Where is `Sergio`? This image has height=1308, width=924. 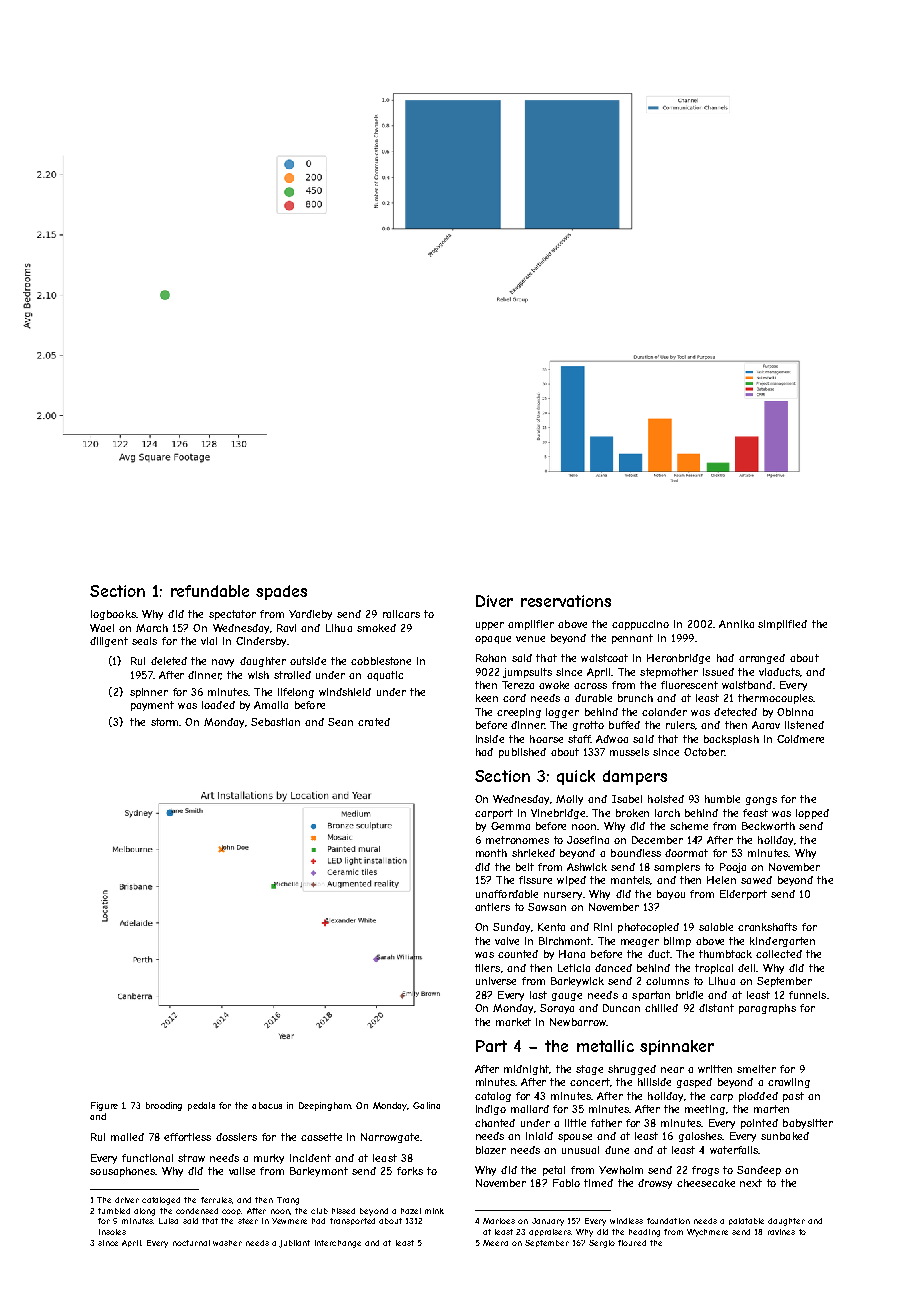
Sergio is located at coordinates (602, 1244).
